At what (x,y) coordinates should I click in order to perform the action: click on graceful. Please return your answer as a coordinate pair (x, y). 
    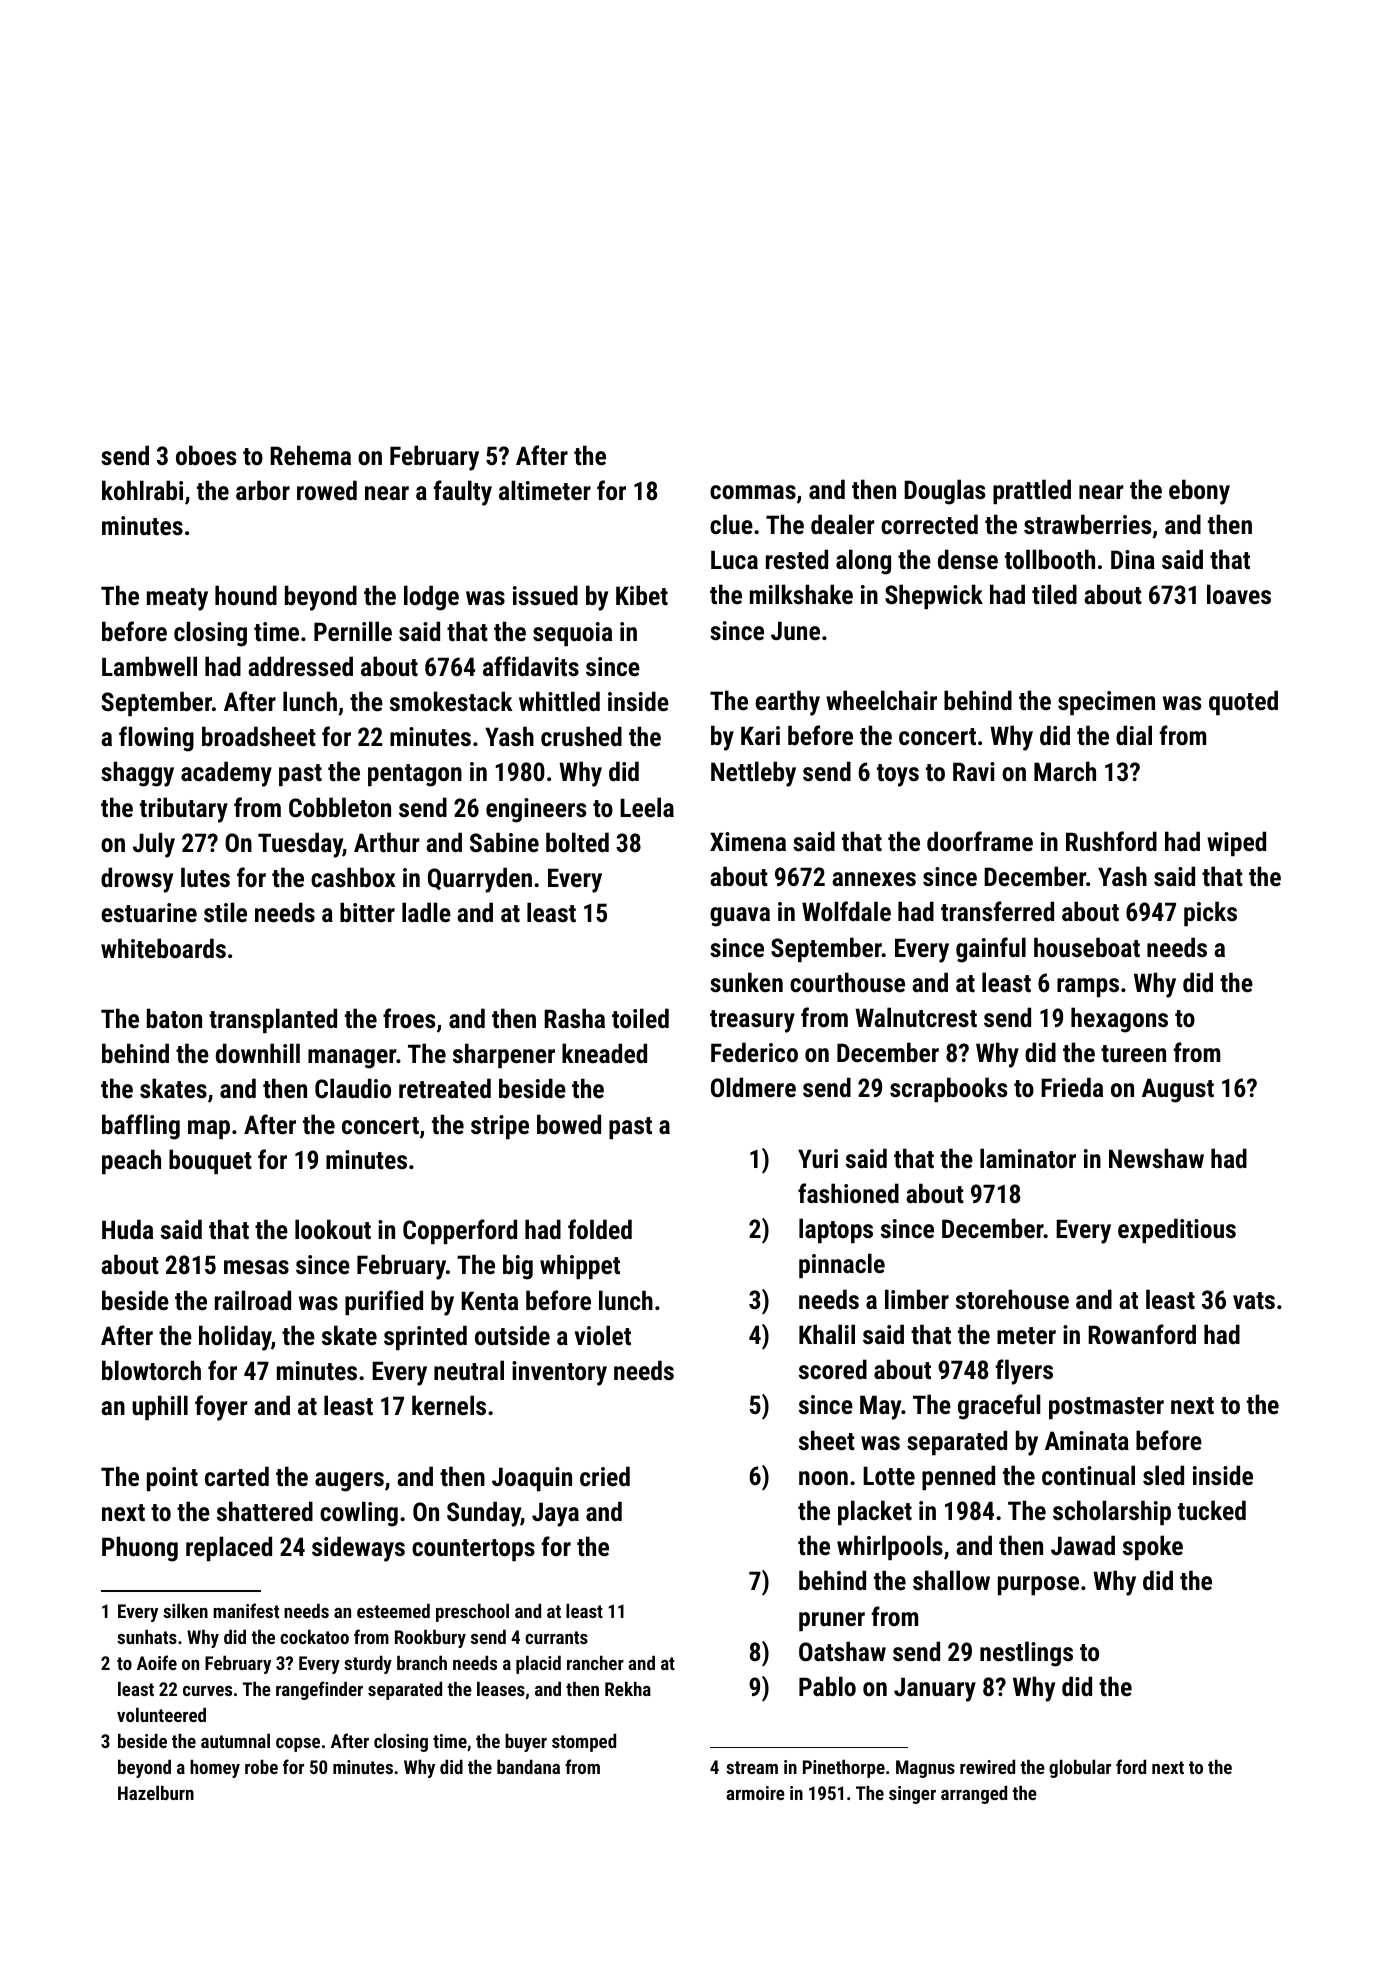
    Looking at the image, I should click on (999, 1407).
